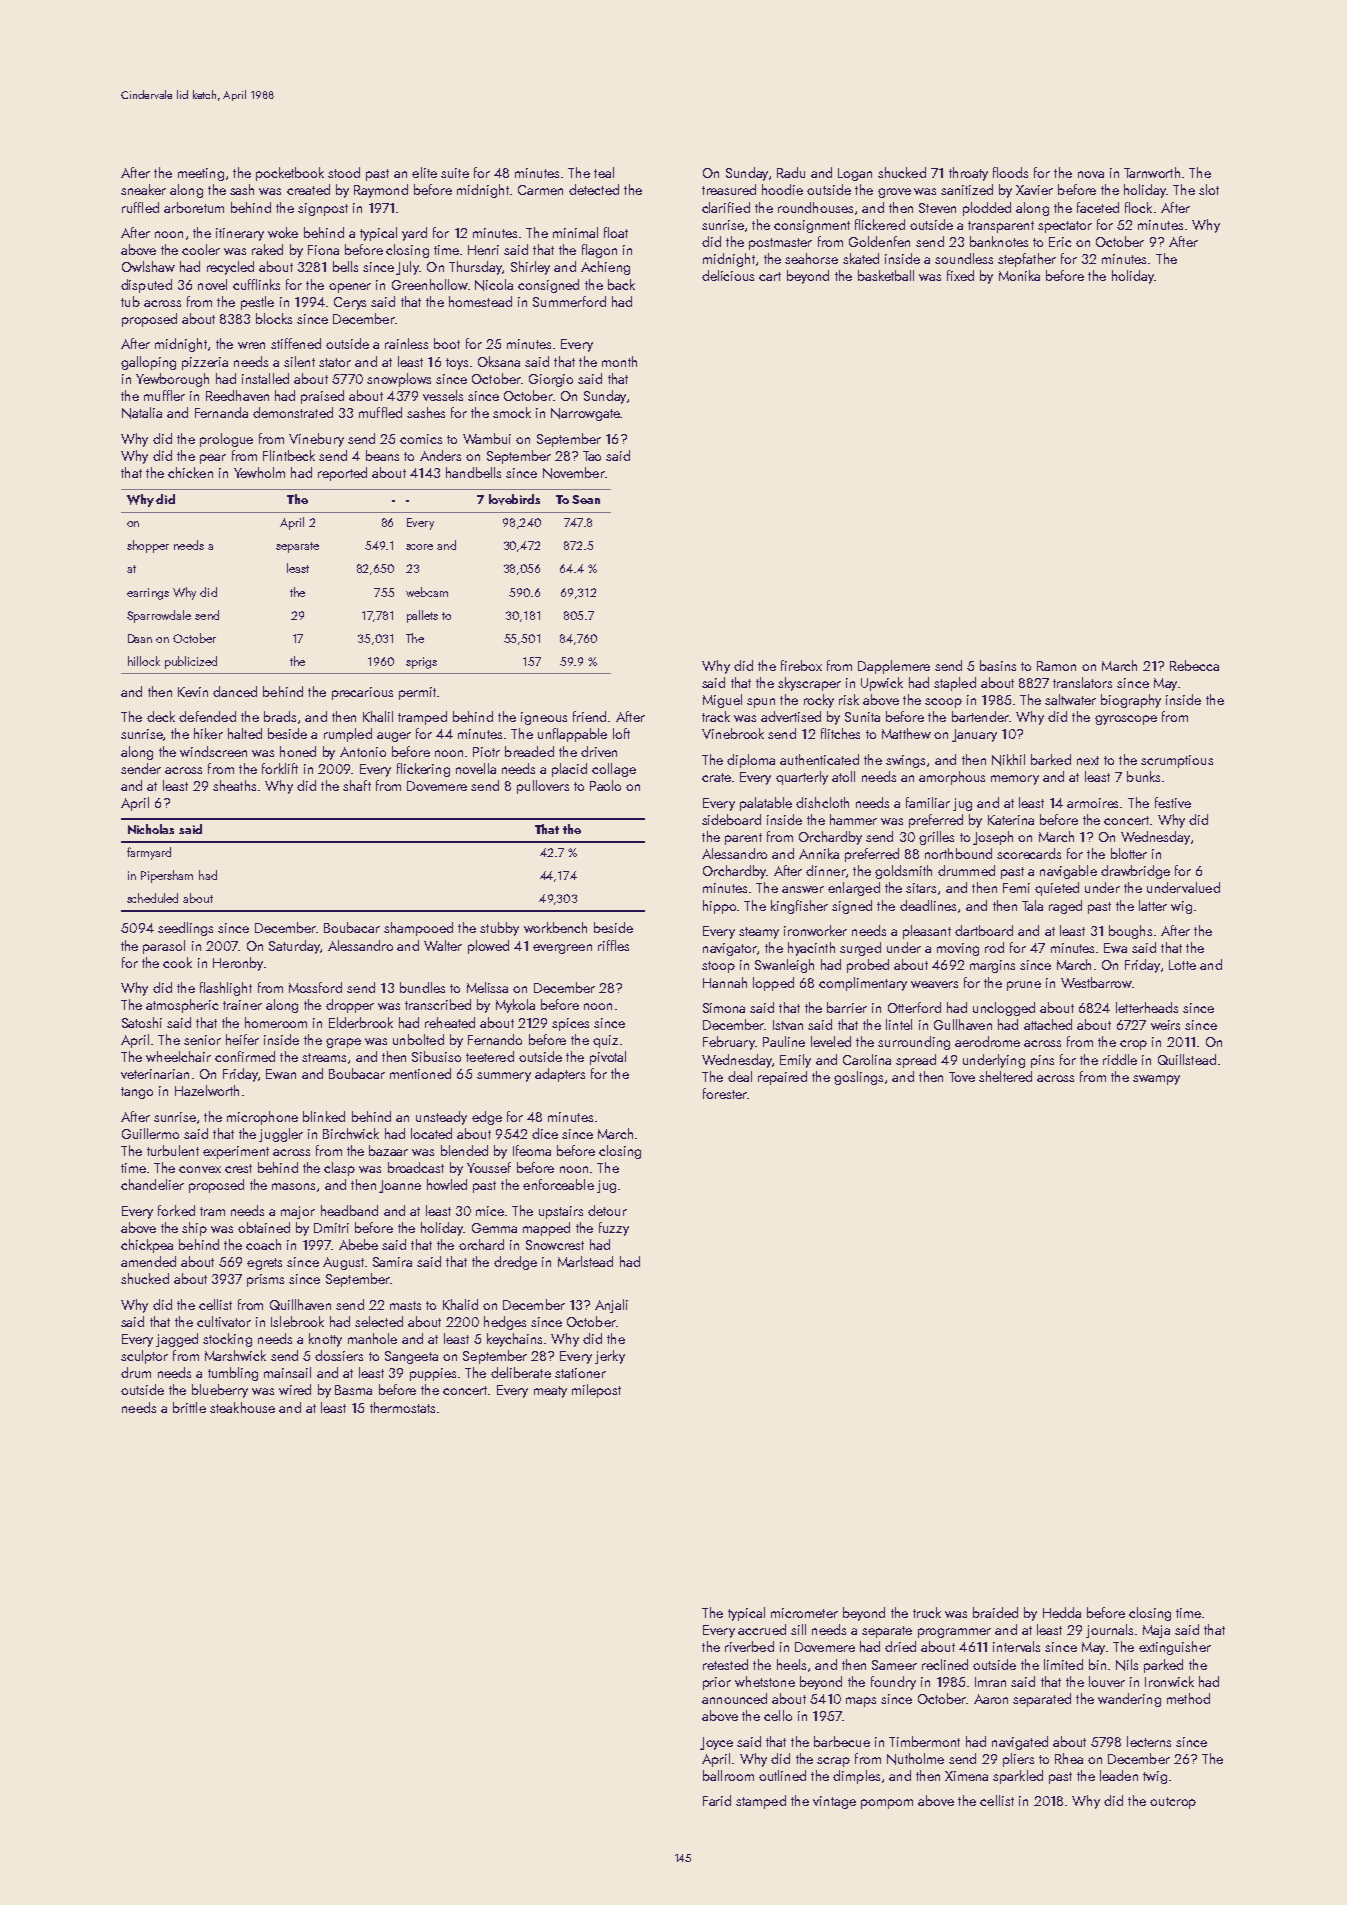 The image size is (1347, 1905). What do you see at coordinates (1156, 1631) in the page?
I see `Maja` at bounding box center [1156, 1631].
